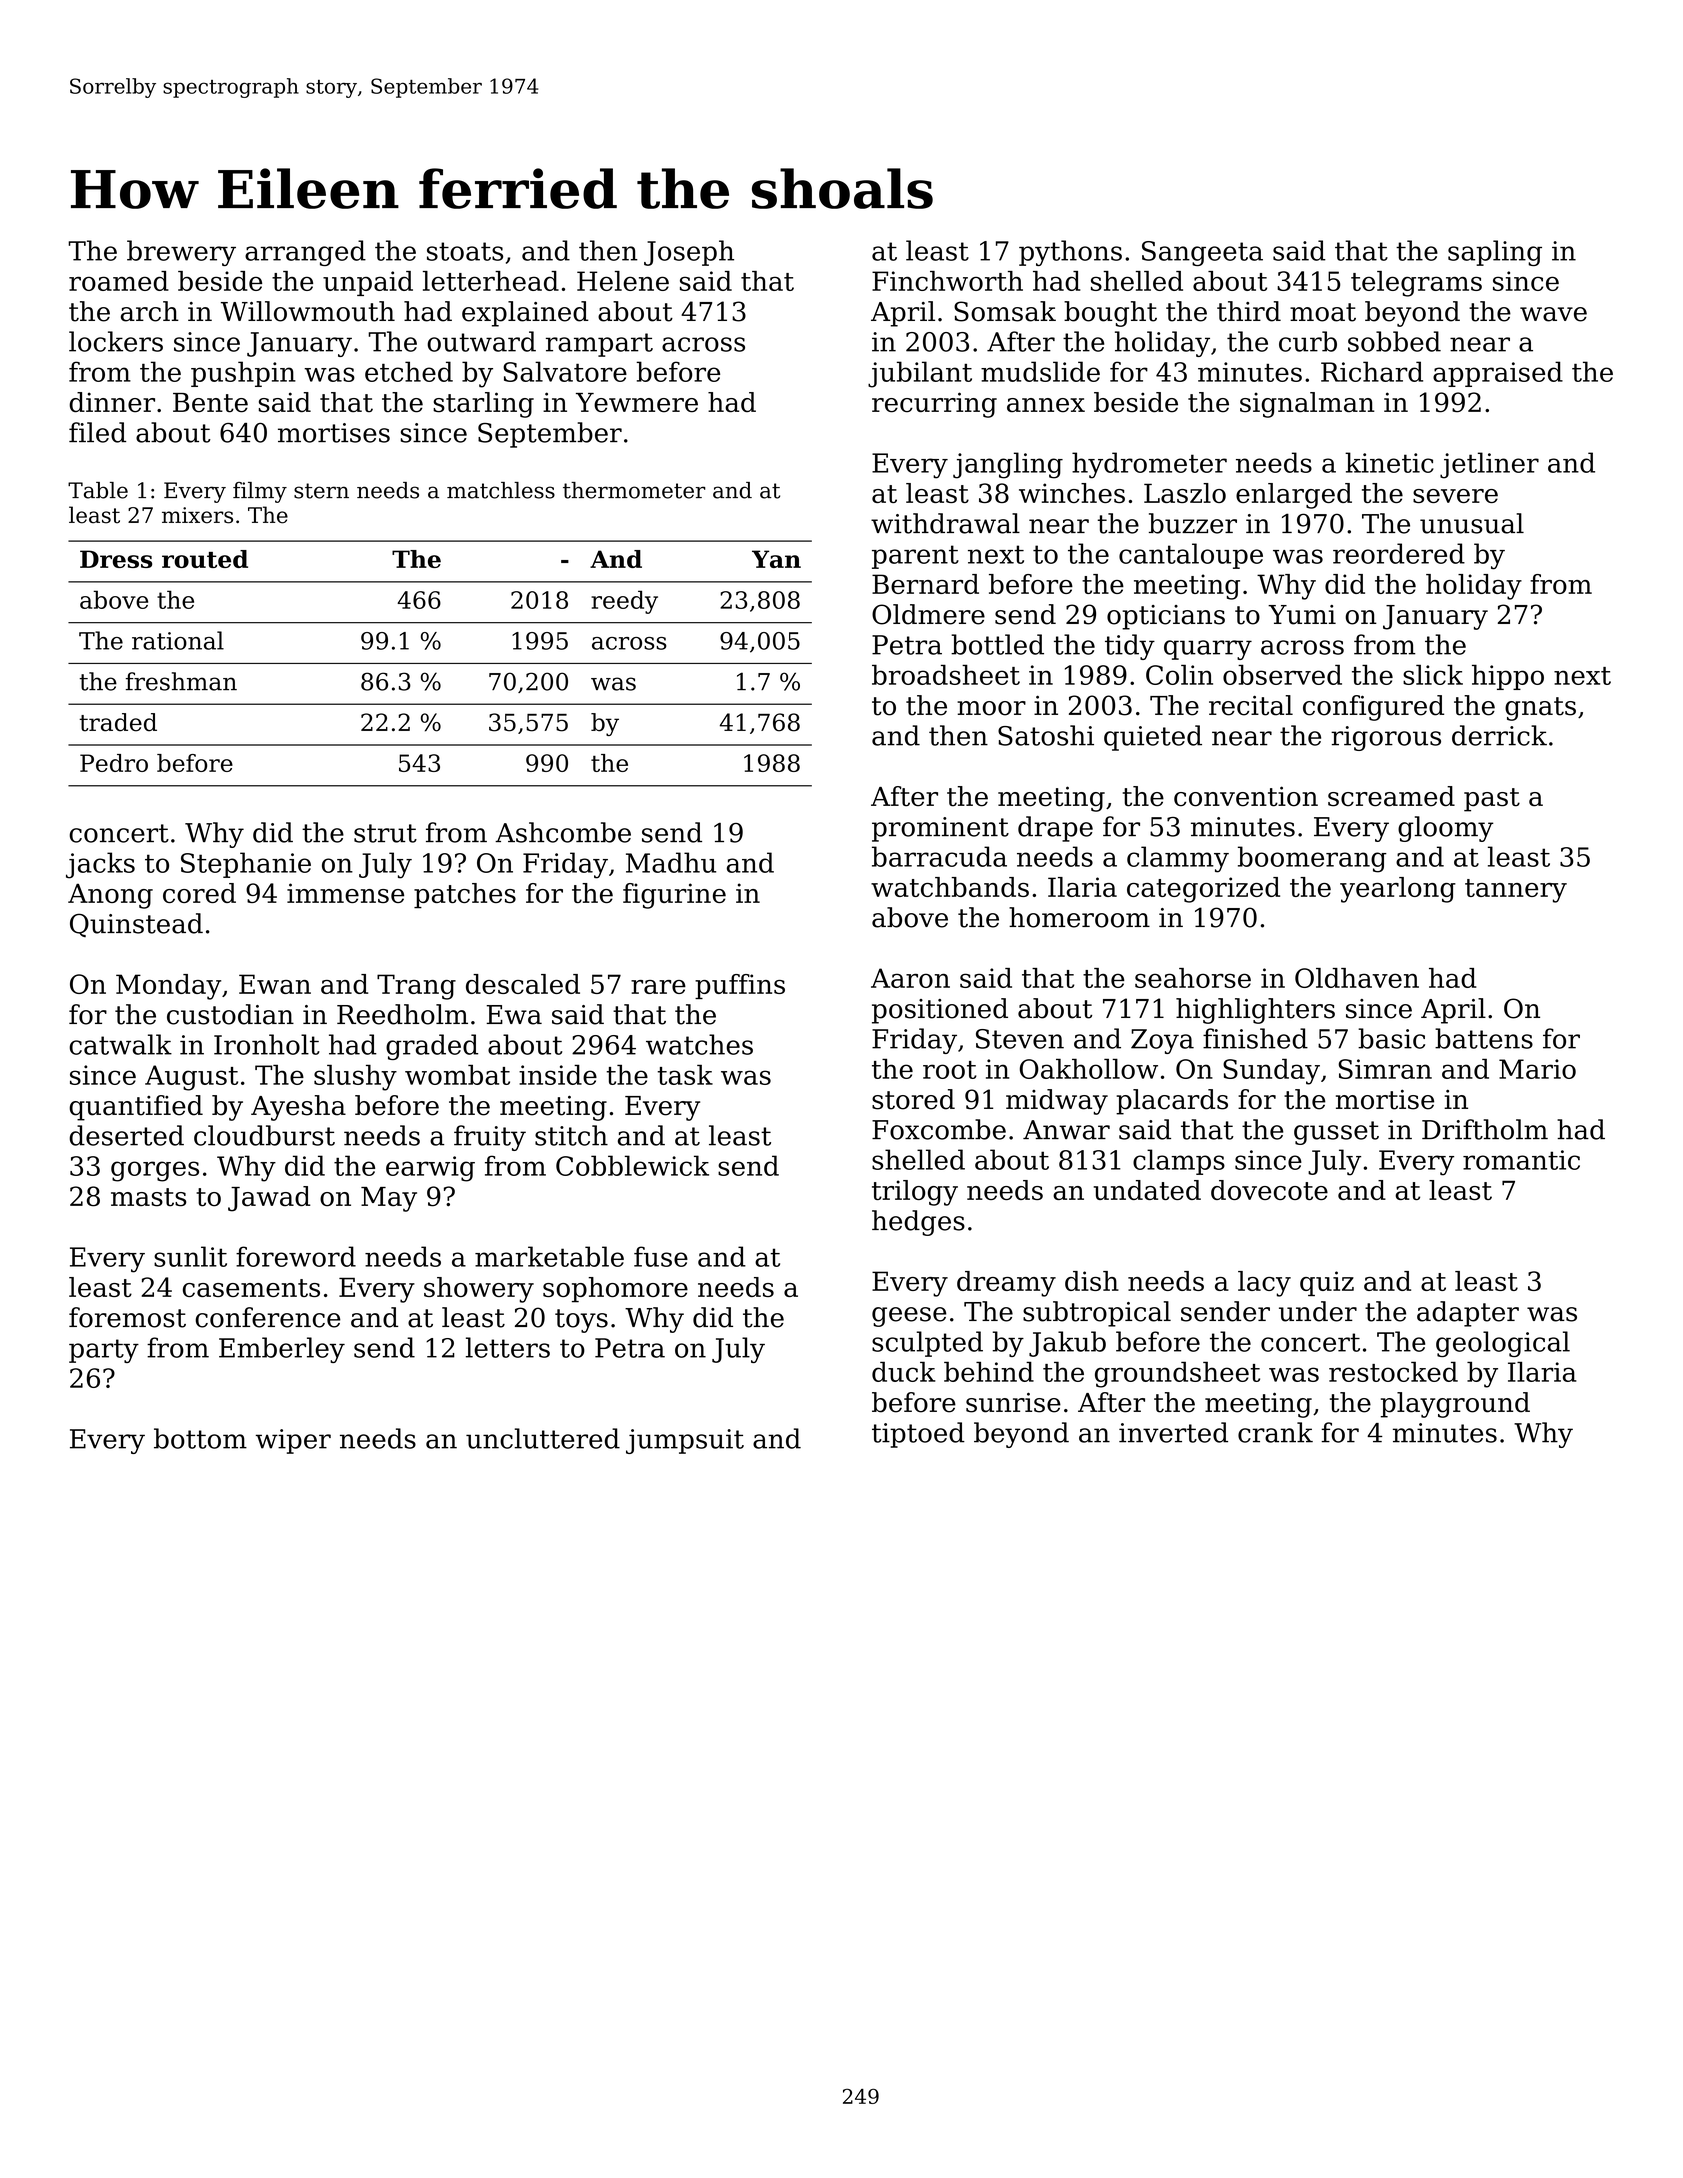  What do you see at coordinates (689, 253) in the image?
I see `Joseph` at bounding box center [689, 253].
